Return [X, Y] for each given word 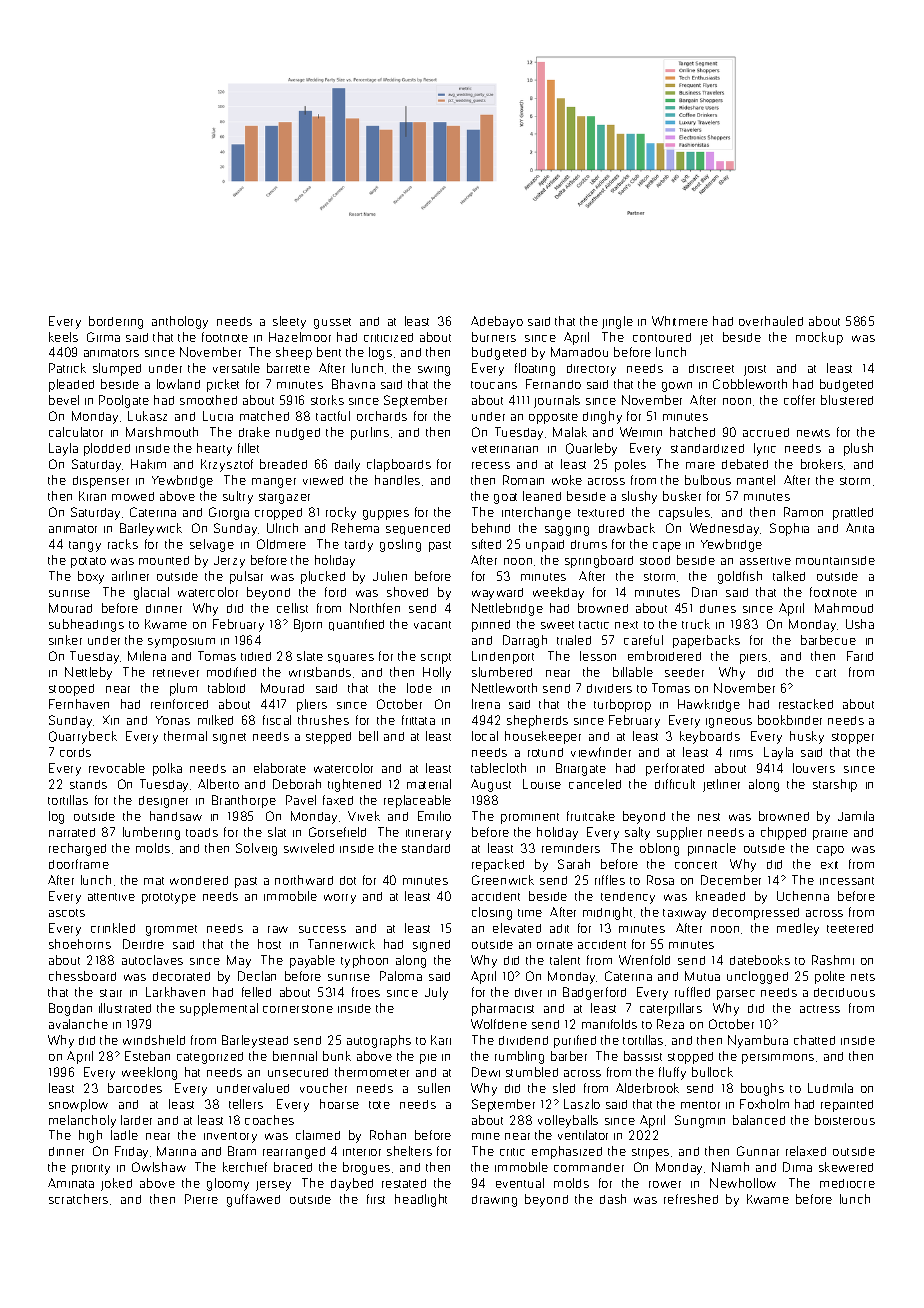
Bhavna [353, 384]
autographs [379, 1041]
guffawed [253, 1200]
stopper [853, 738]
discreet [711, 368]
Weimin [641, 432]
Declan [257, 976]
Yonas [173, 720]
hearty [214, 449]
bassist [643, 1056]
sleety [289, 322]
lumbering [151, 833]
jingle [617, 322]
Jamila [856, 816]
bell [368, 736]
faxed [338, 800]
